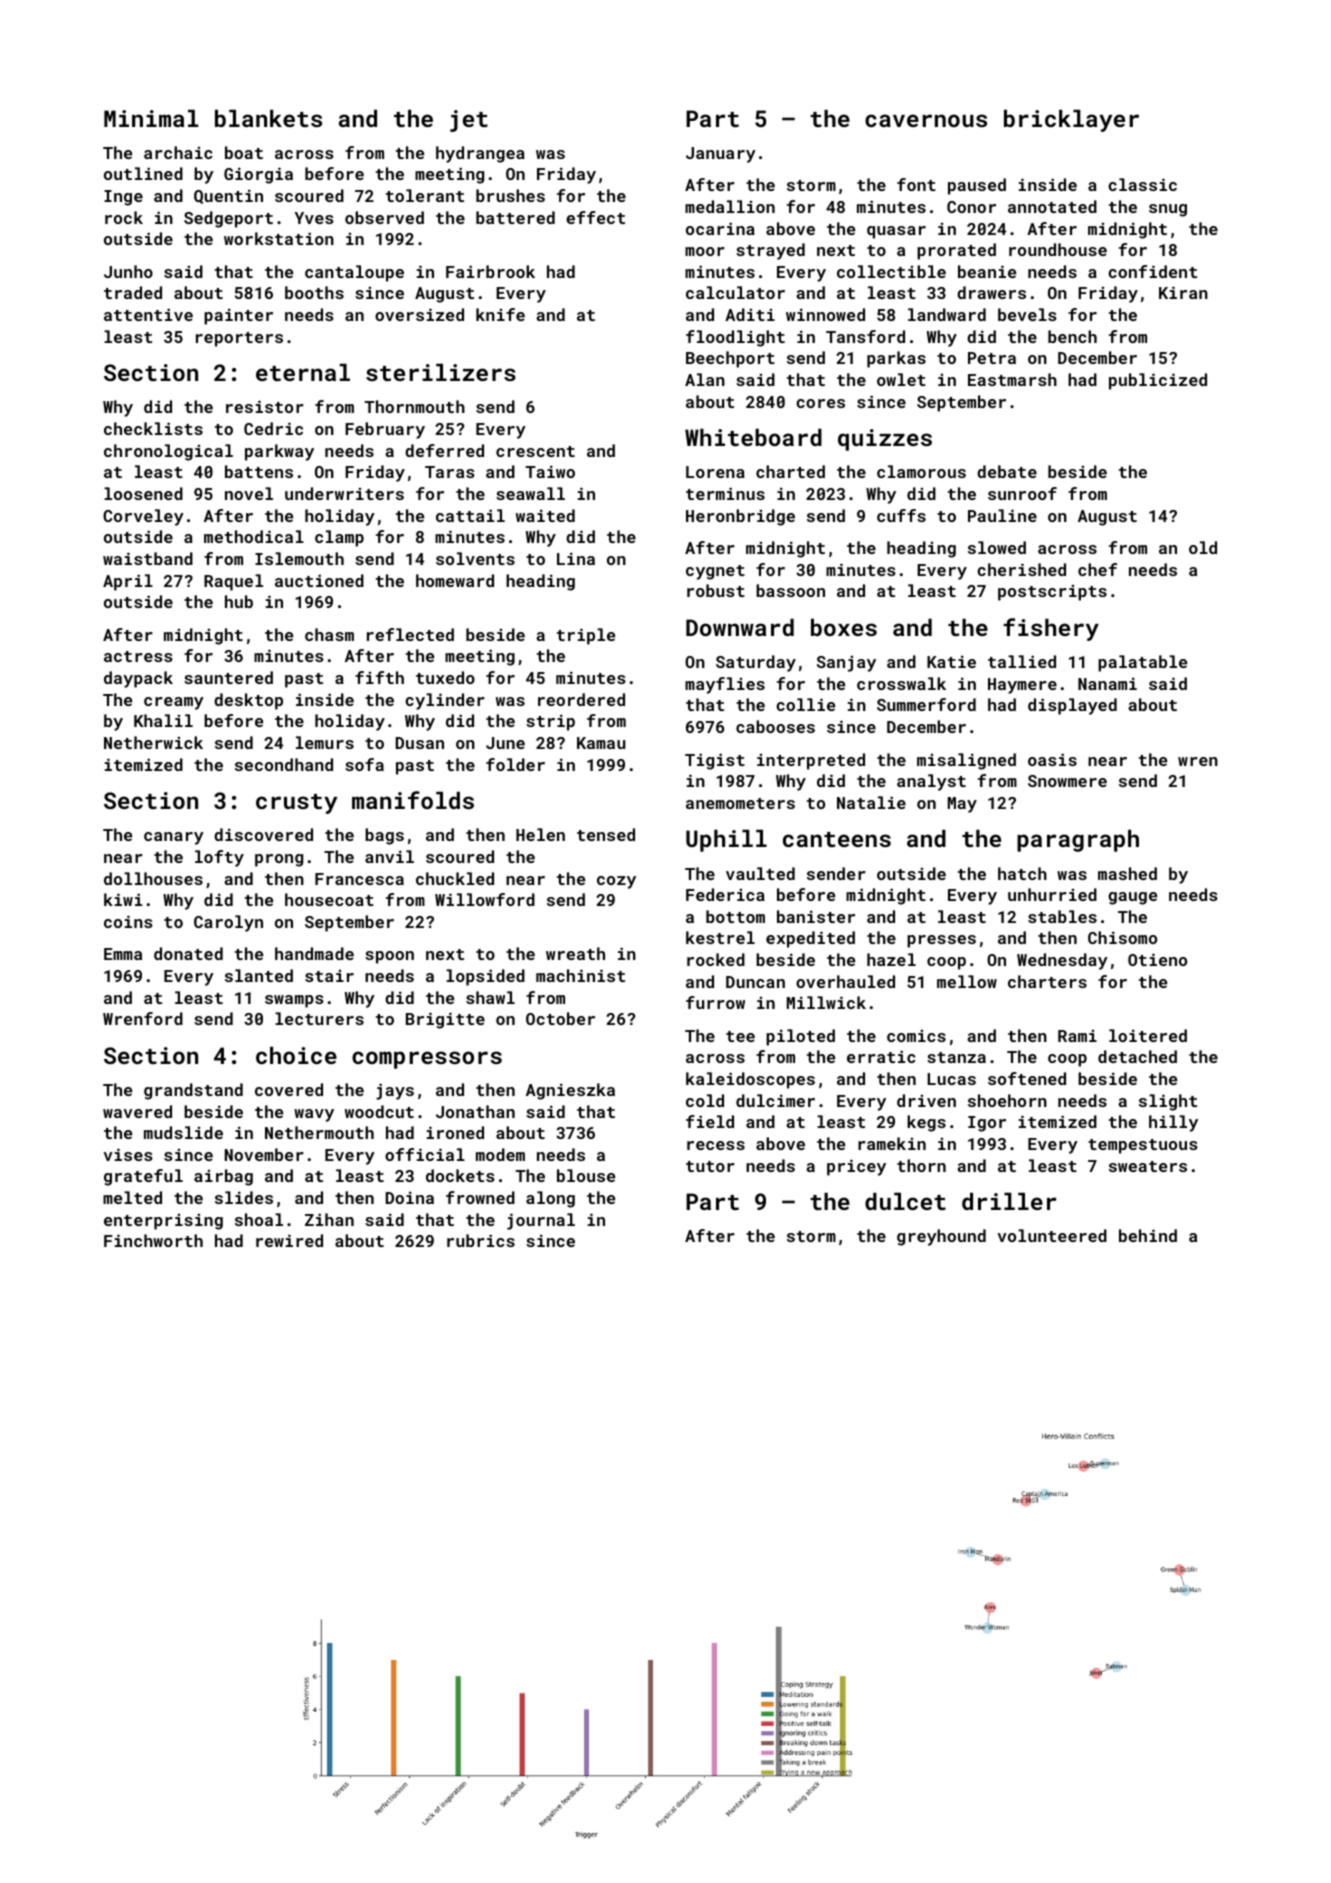  What do you see at coordinates (389, 957) in the image?
I see `spoon` at bounding box center [389, 957].
